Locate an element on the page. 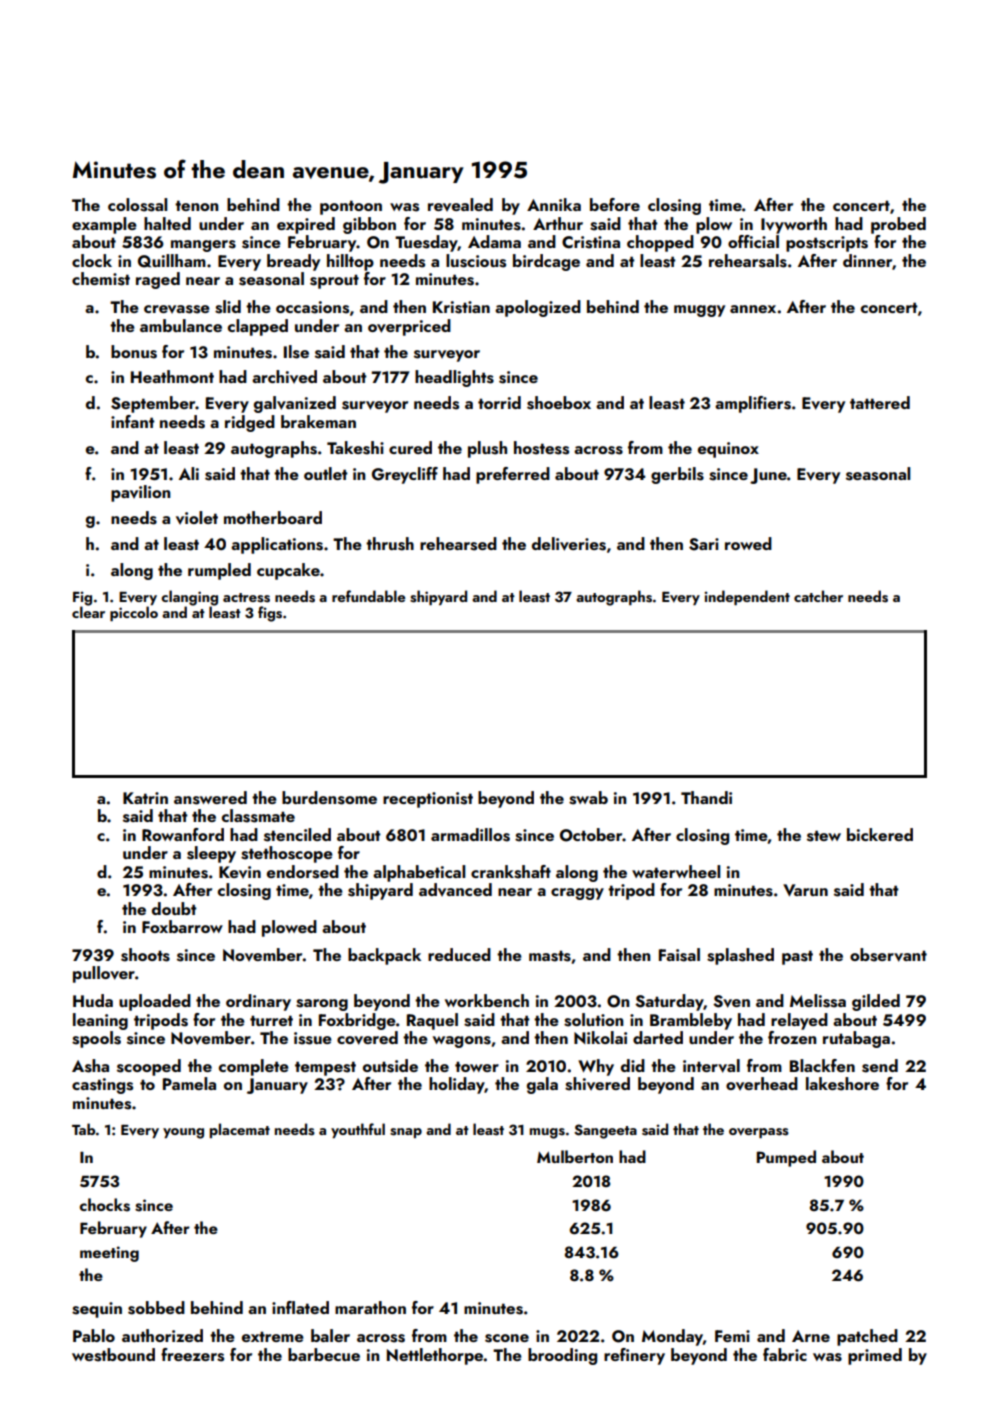  Cristina is located at coordinates (591, 242).
